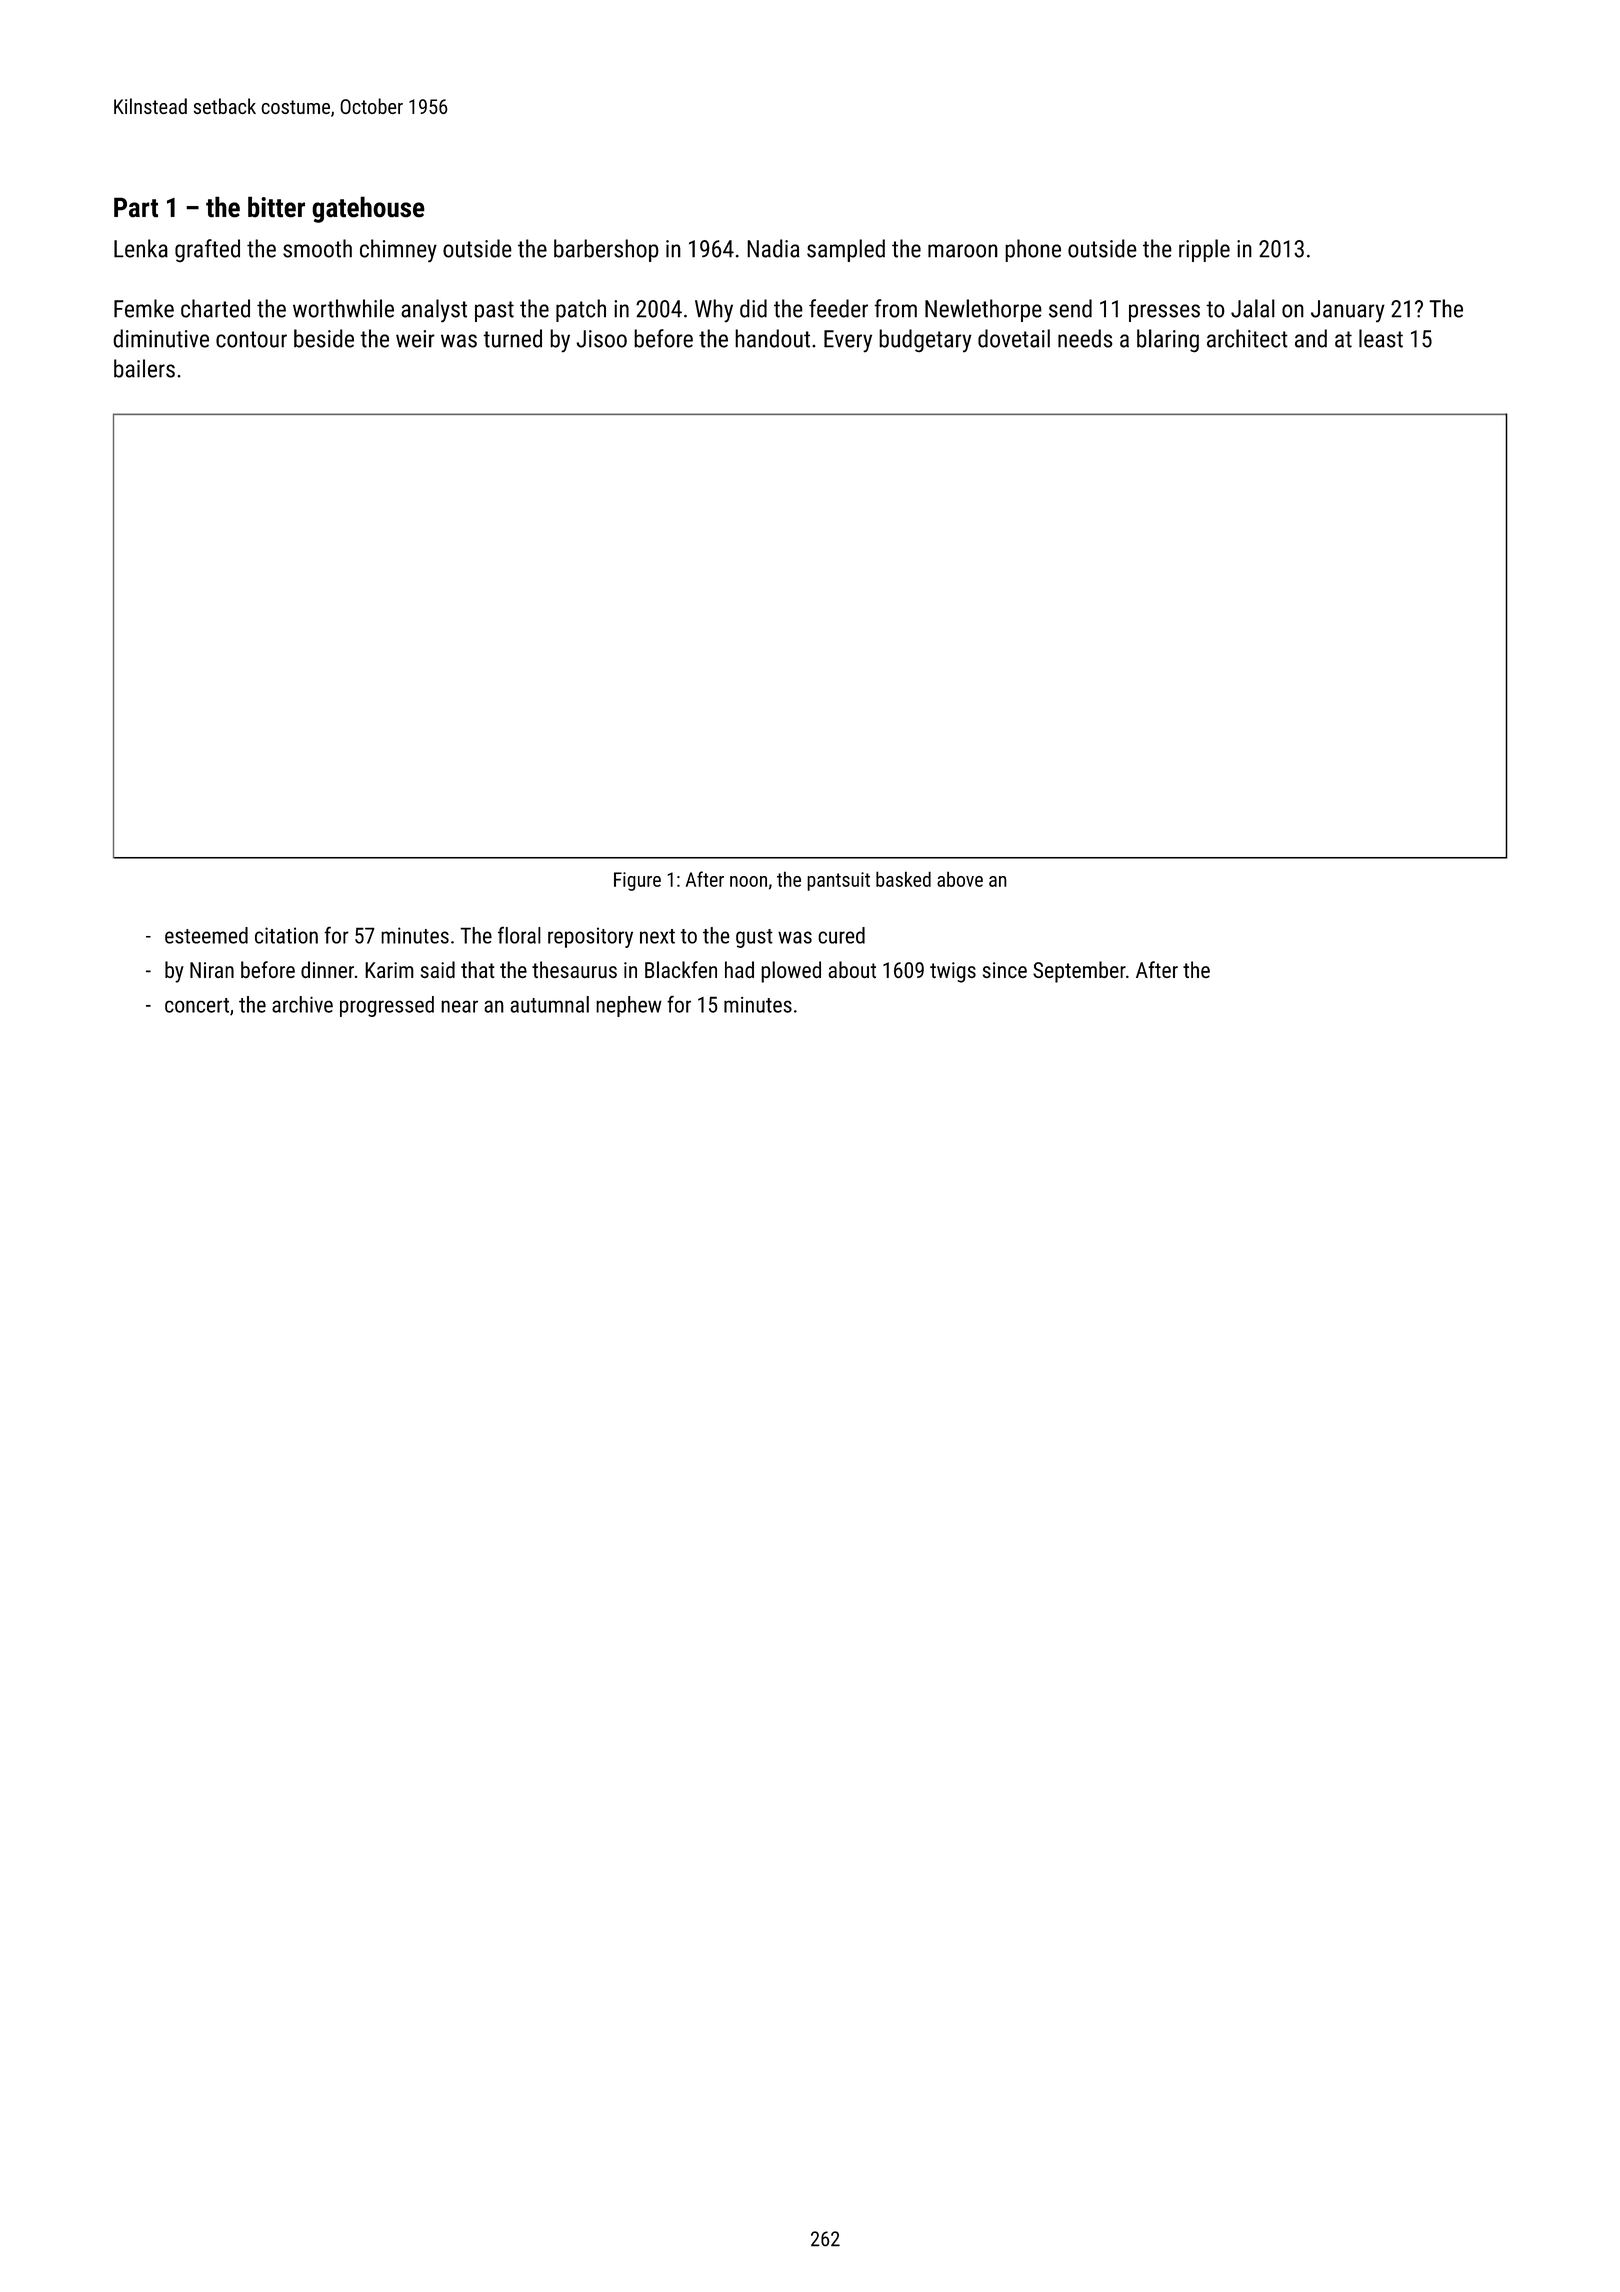 The width and height of the screenshot is (1620, 2292). What do you see at coordinates (846, 250) in the screenshot?
I see `sampled` at bounding box center [846, 250].
